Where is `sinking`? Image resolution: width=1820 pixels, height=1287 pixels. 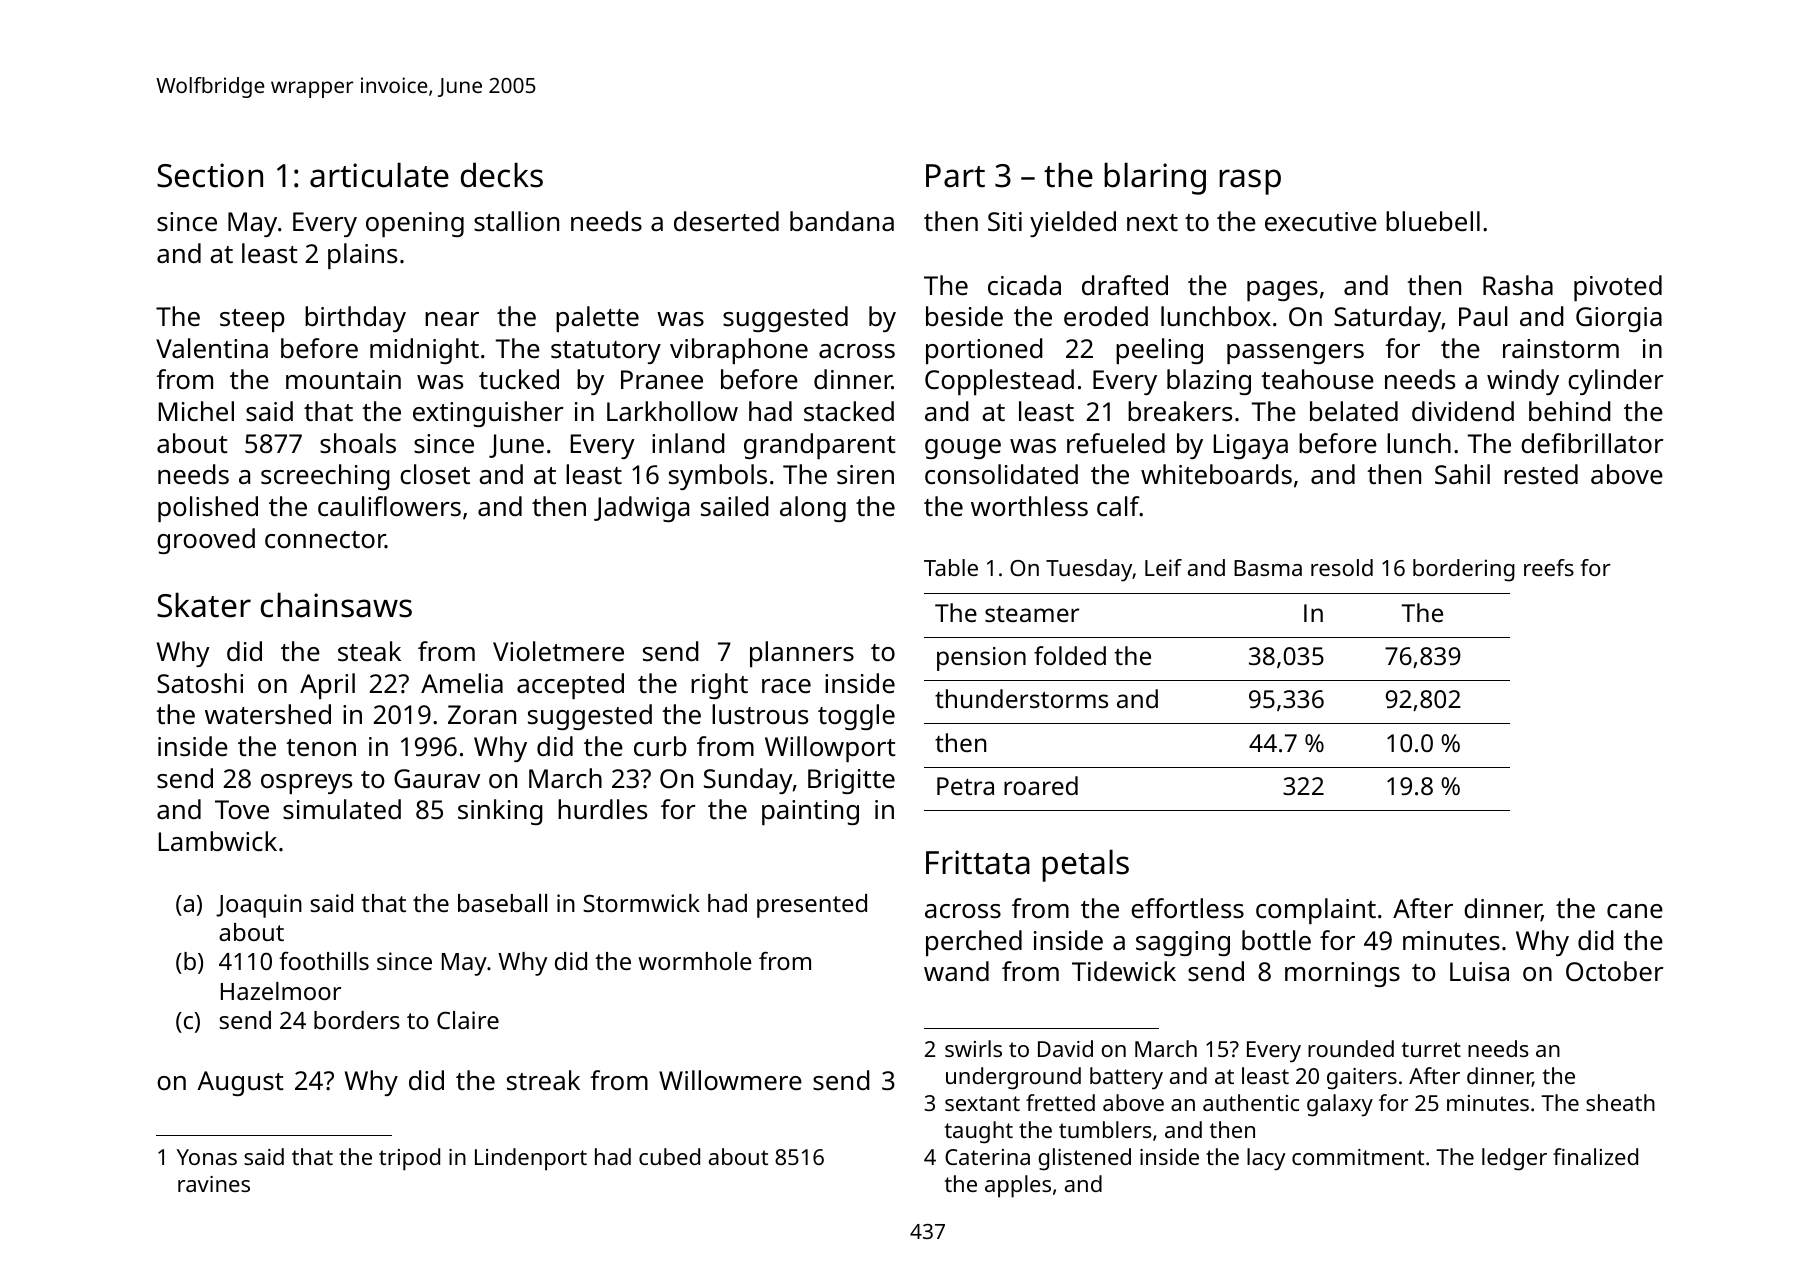
sinking is located at coordinates (500, 812).
